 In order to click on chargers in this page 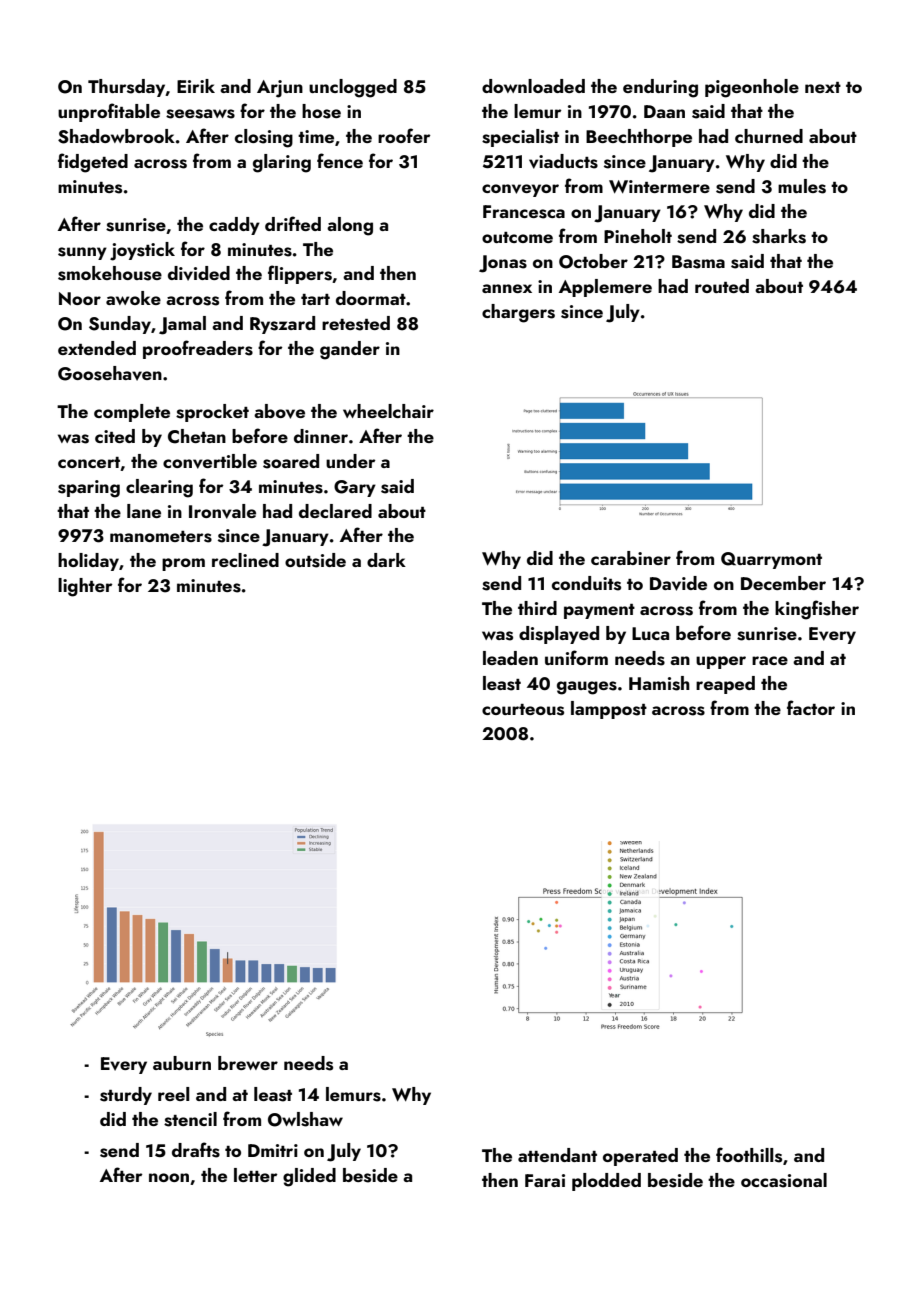, I will do `click(518, 313)`.
